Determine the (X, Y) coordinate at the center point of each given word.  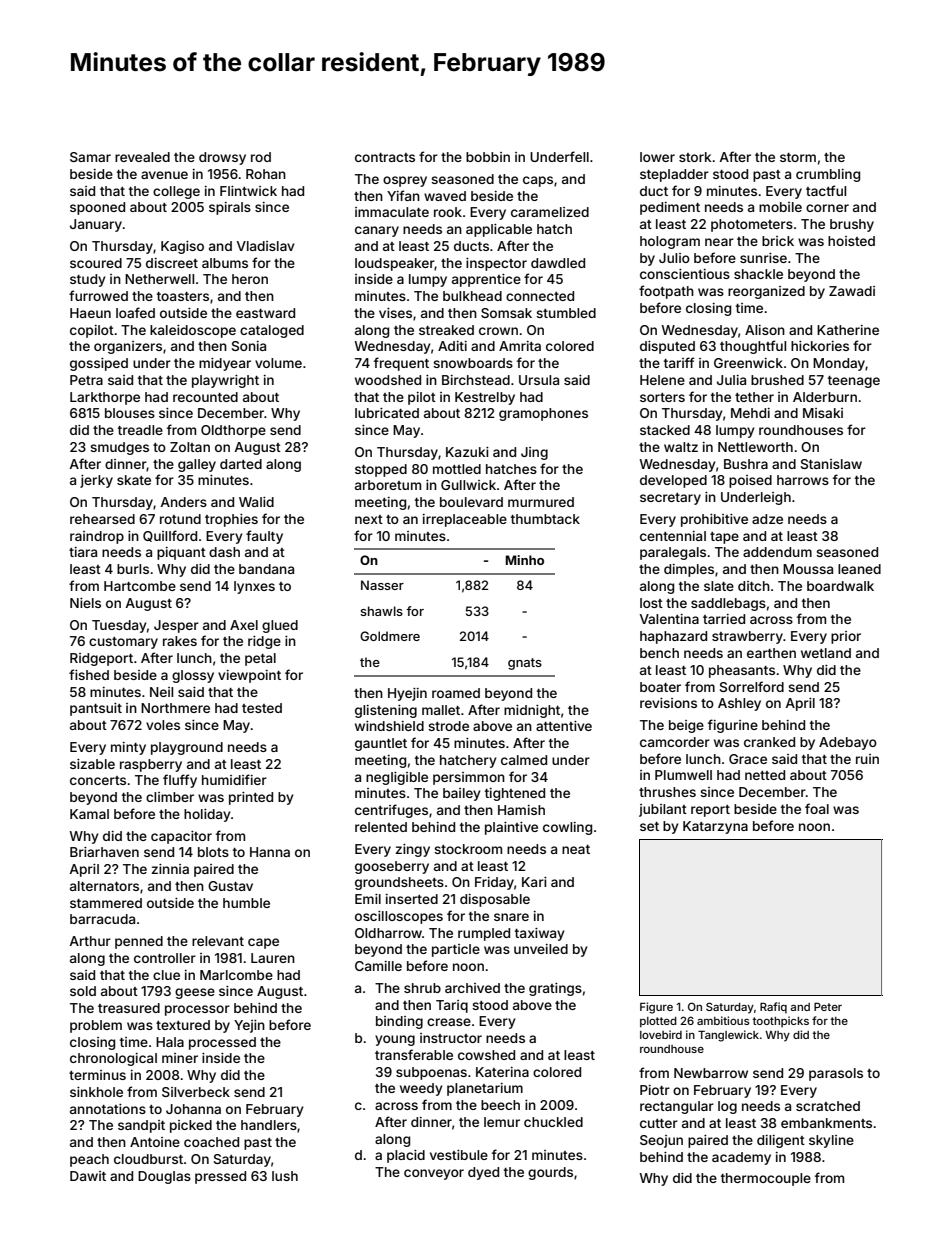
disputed (667, 347)
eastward (265, 313)
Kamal (89, 814)
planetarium (485, 1089)
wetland (826, 653)
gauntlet (381, 744)
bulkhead (472, 296)
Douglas (164, 1177)
